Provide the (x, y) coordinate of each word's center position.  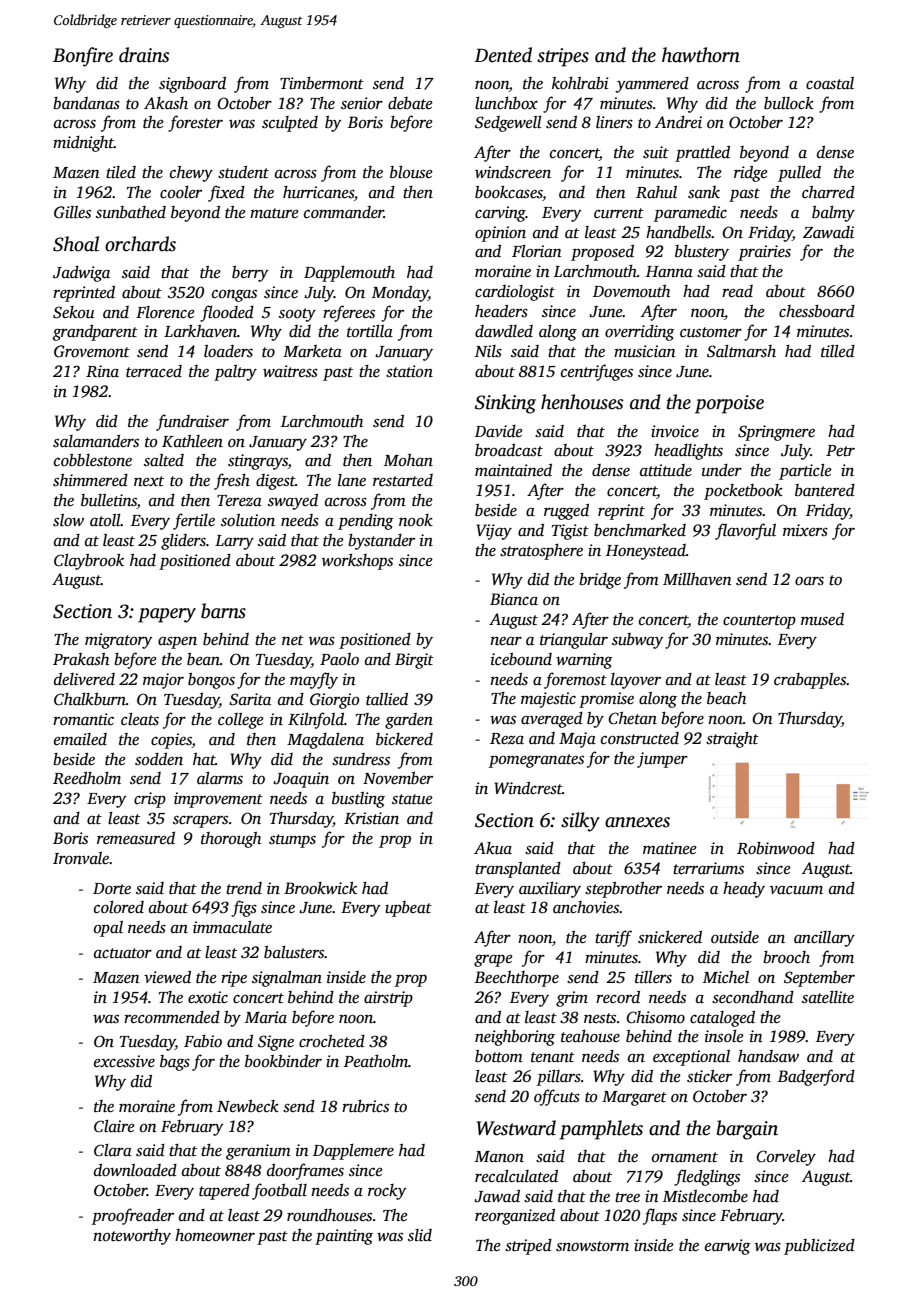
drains (144, 55)
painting (344, 1237)
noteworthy (132, 1237)
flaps (660, 1216)
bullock (789, 103)
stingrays (258, 462)
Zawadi (828, 232)
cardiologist (515, 293)
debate (410, 103)
